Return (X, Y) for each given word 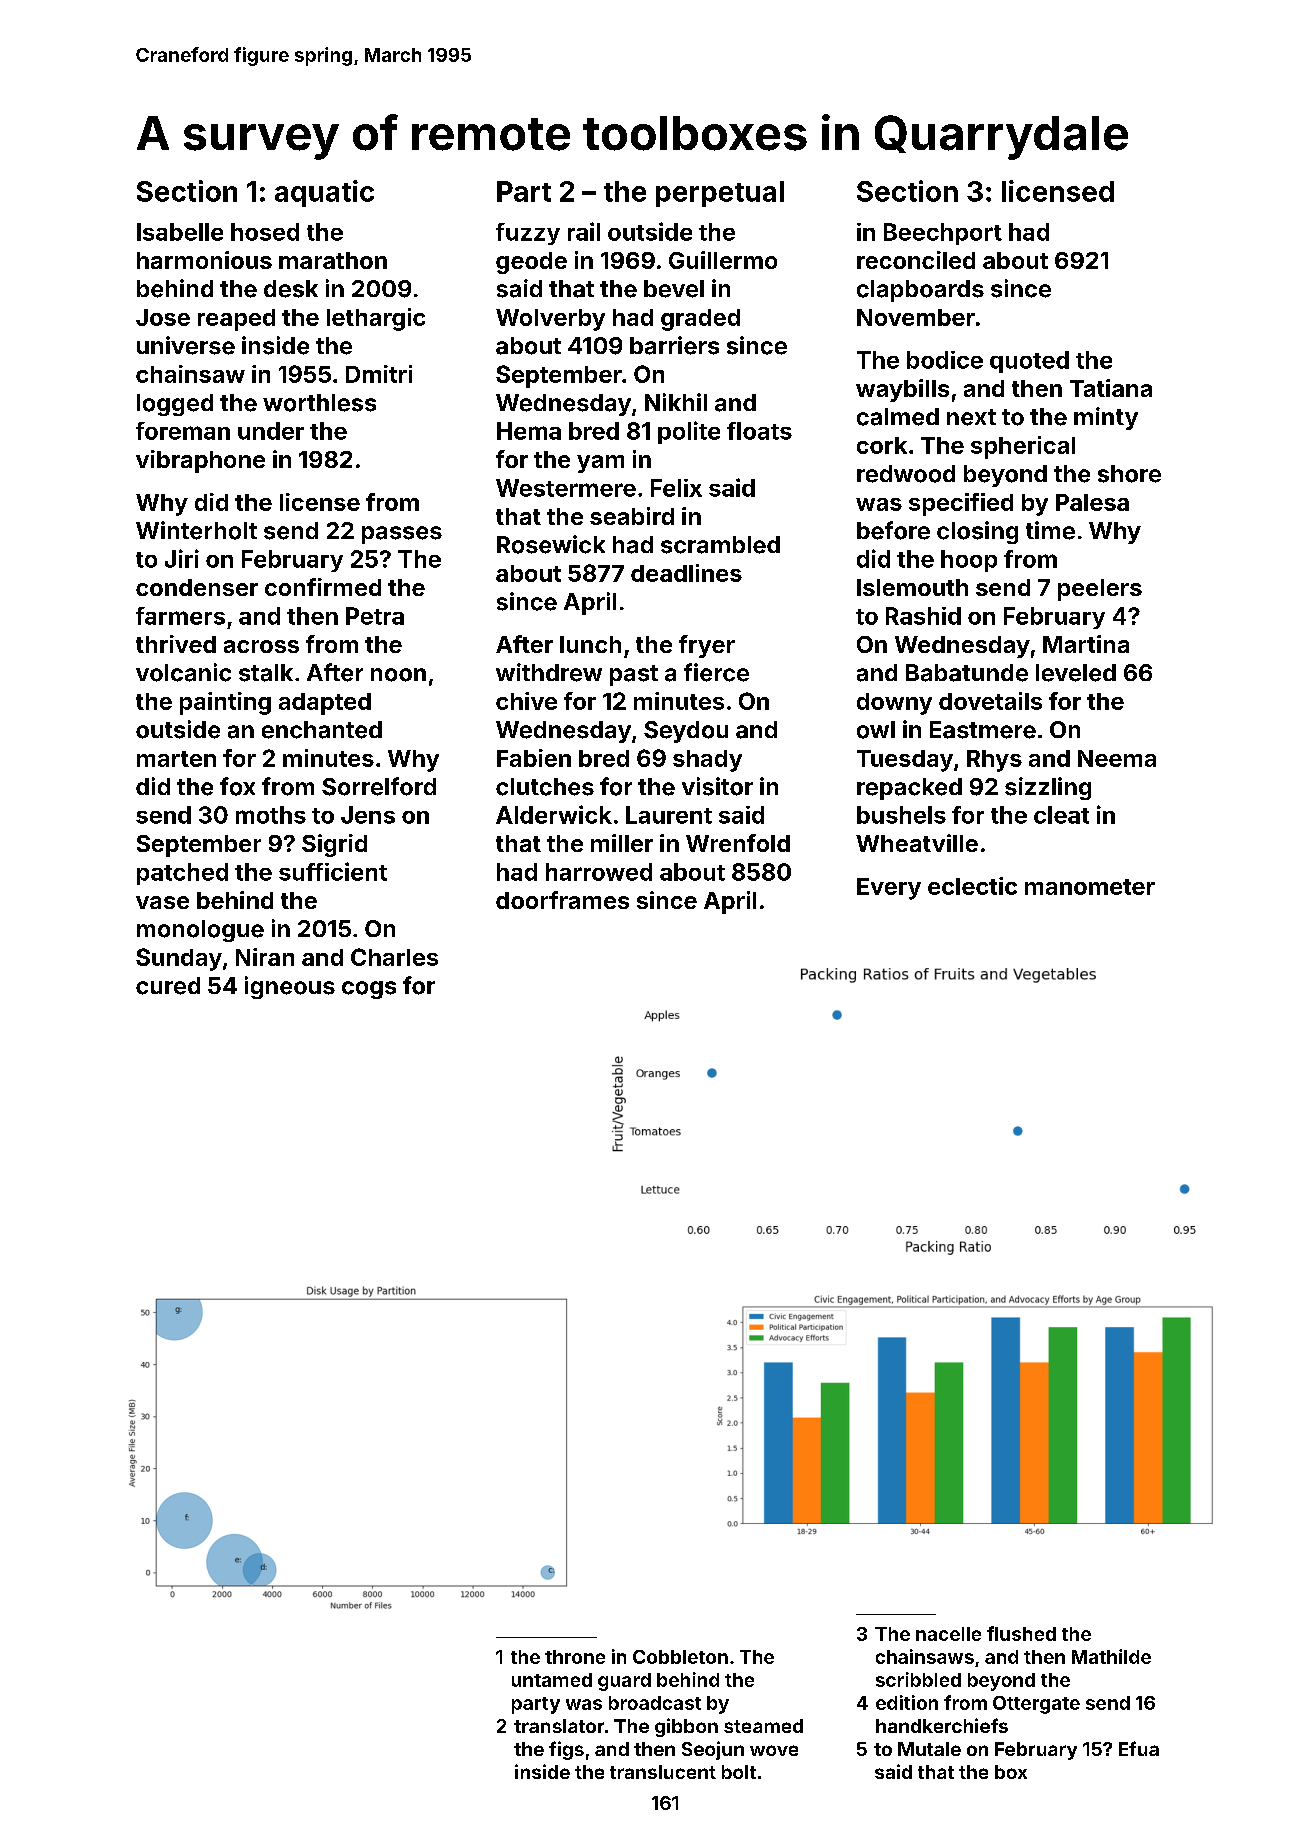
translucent (663, 1772)
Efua (1139, 1748)
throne (575, 1657)
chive (526, 701)
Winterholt (196, 530)
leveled (1076, 673)
